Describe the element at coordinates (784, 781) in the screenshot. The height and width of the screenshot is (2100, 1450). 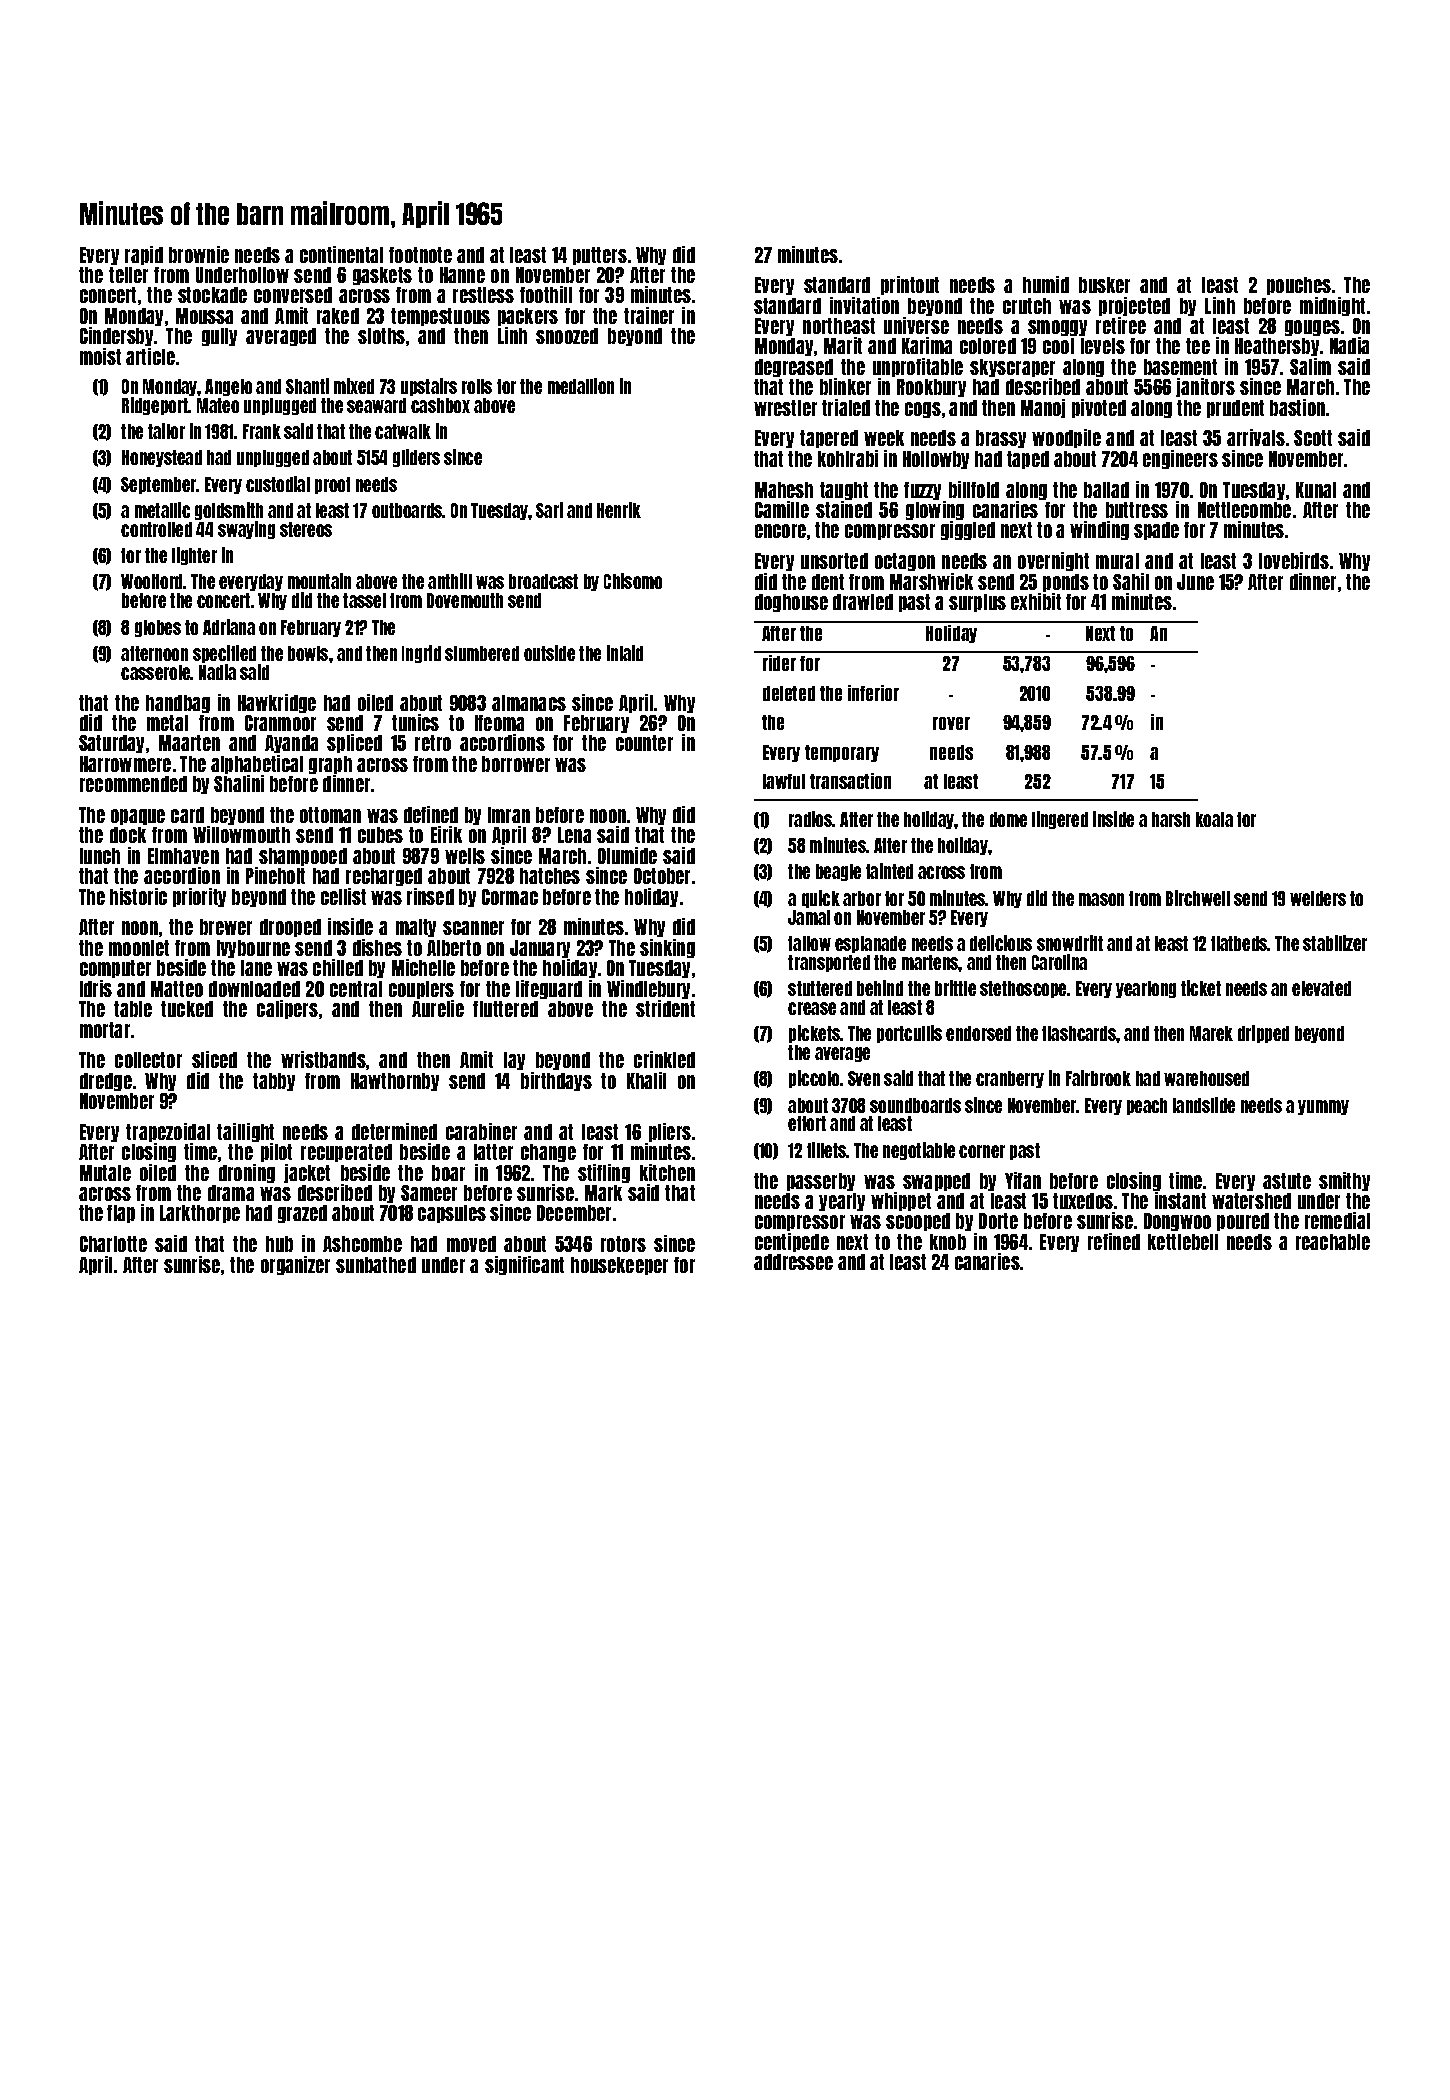
I see `lawful` at that location.
